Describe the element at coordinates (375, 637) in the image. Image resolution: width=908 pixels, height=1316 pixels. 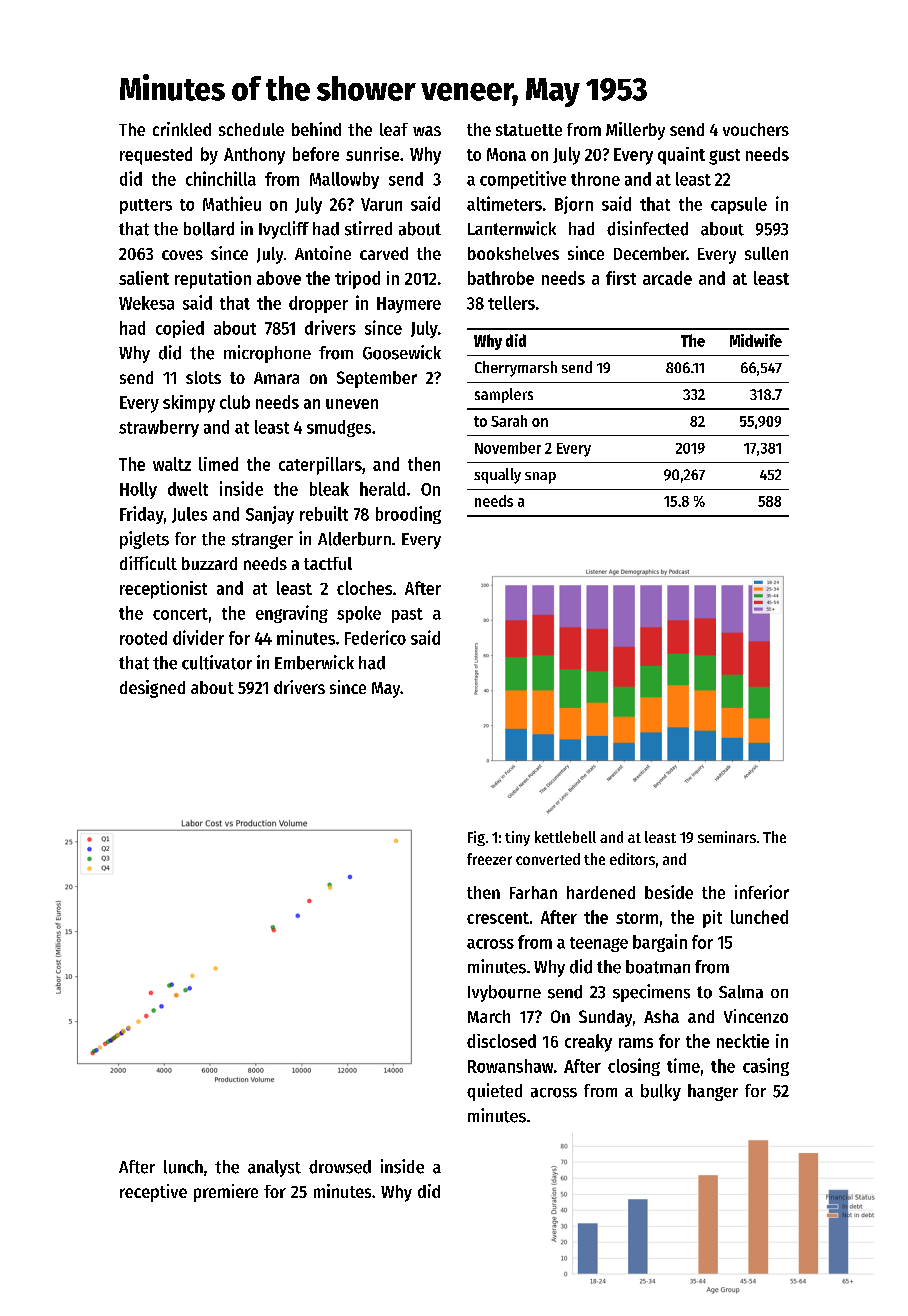
I see `Federico` at that location.
